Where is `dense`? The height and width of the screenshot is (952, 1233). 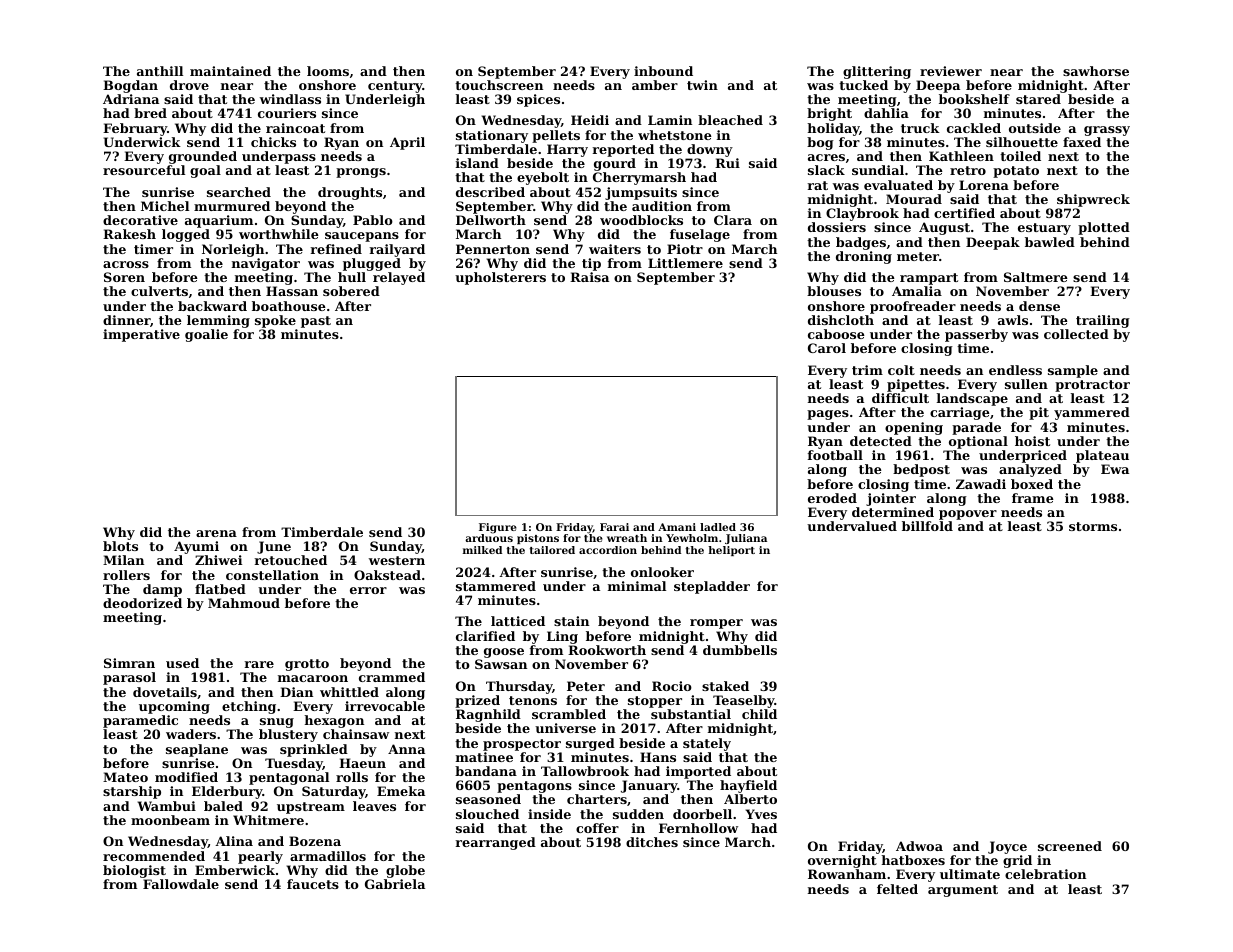
dense is located at coordinates (1039, 306).
